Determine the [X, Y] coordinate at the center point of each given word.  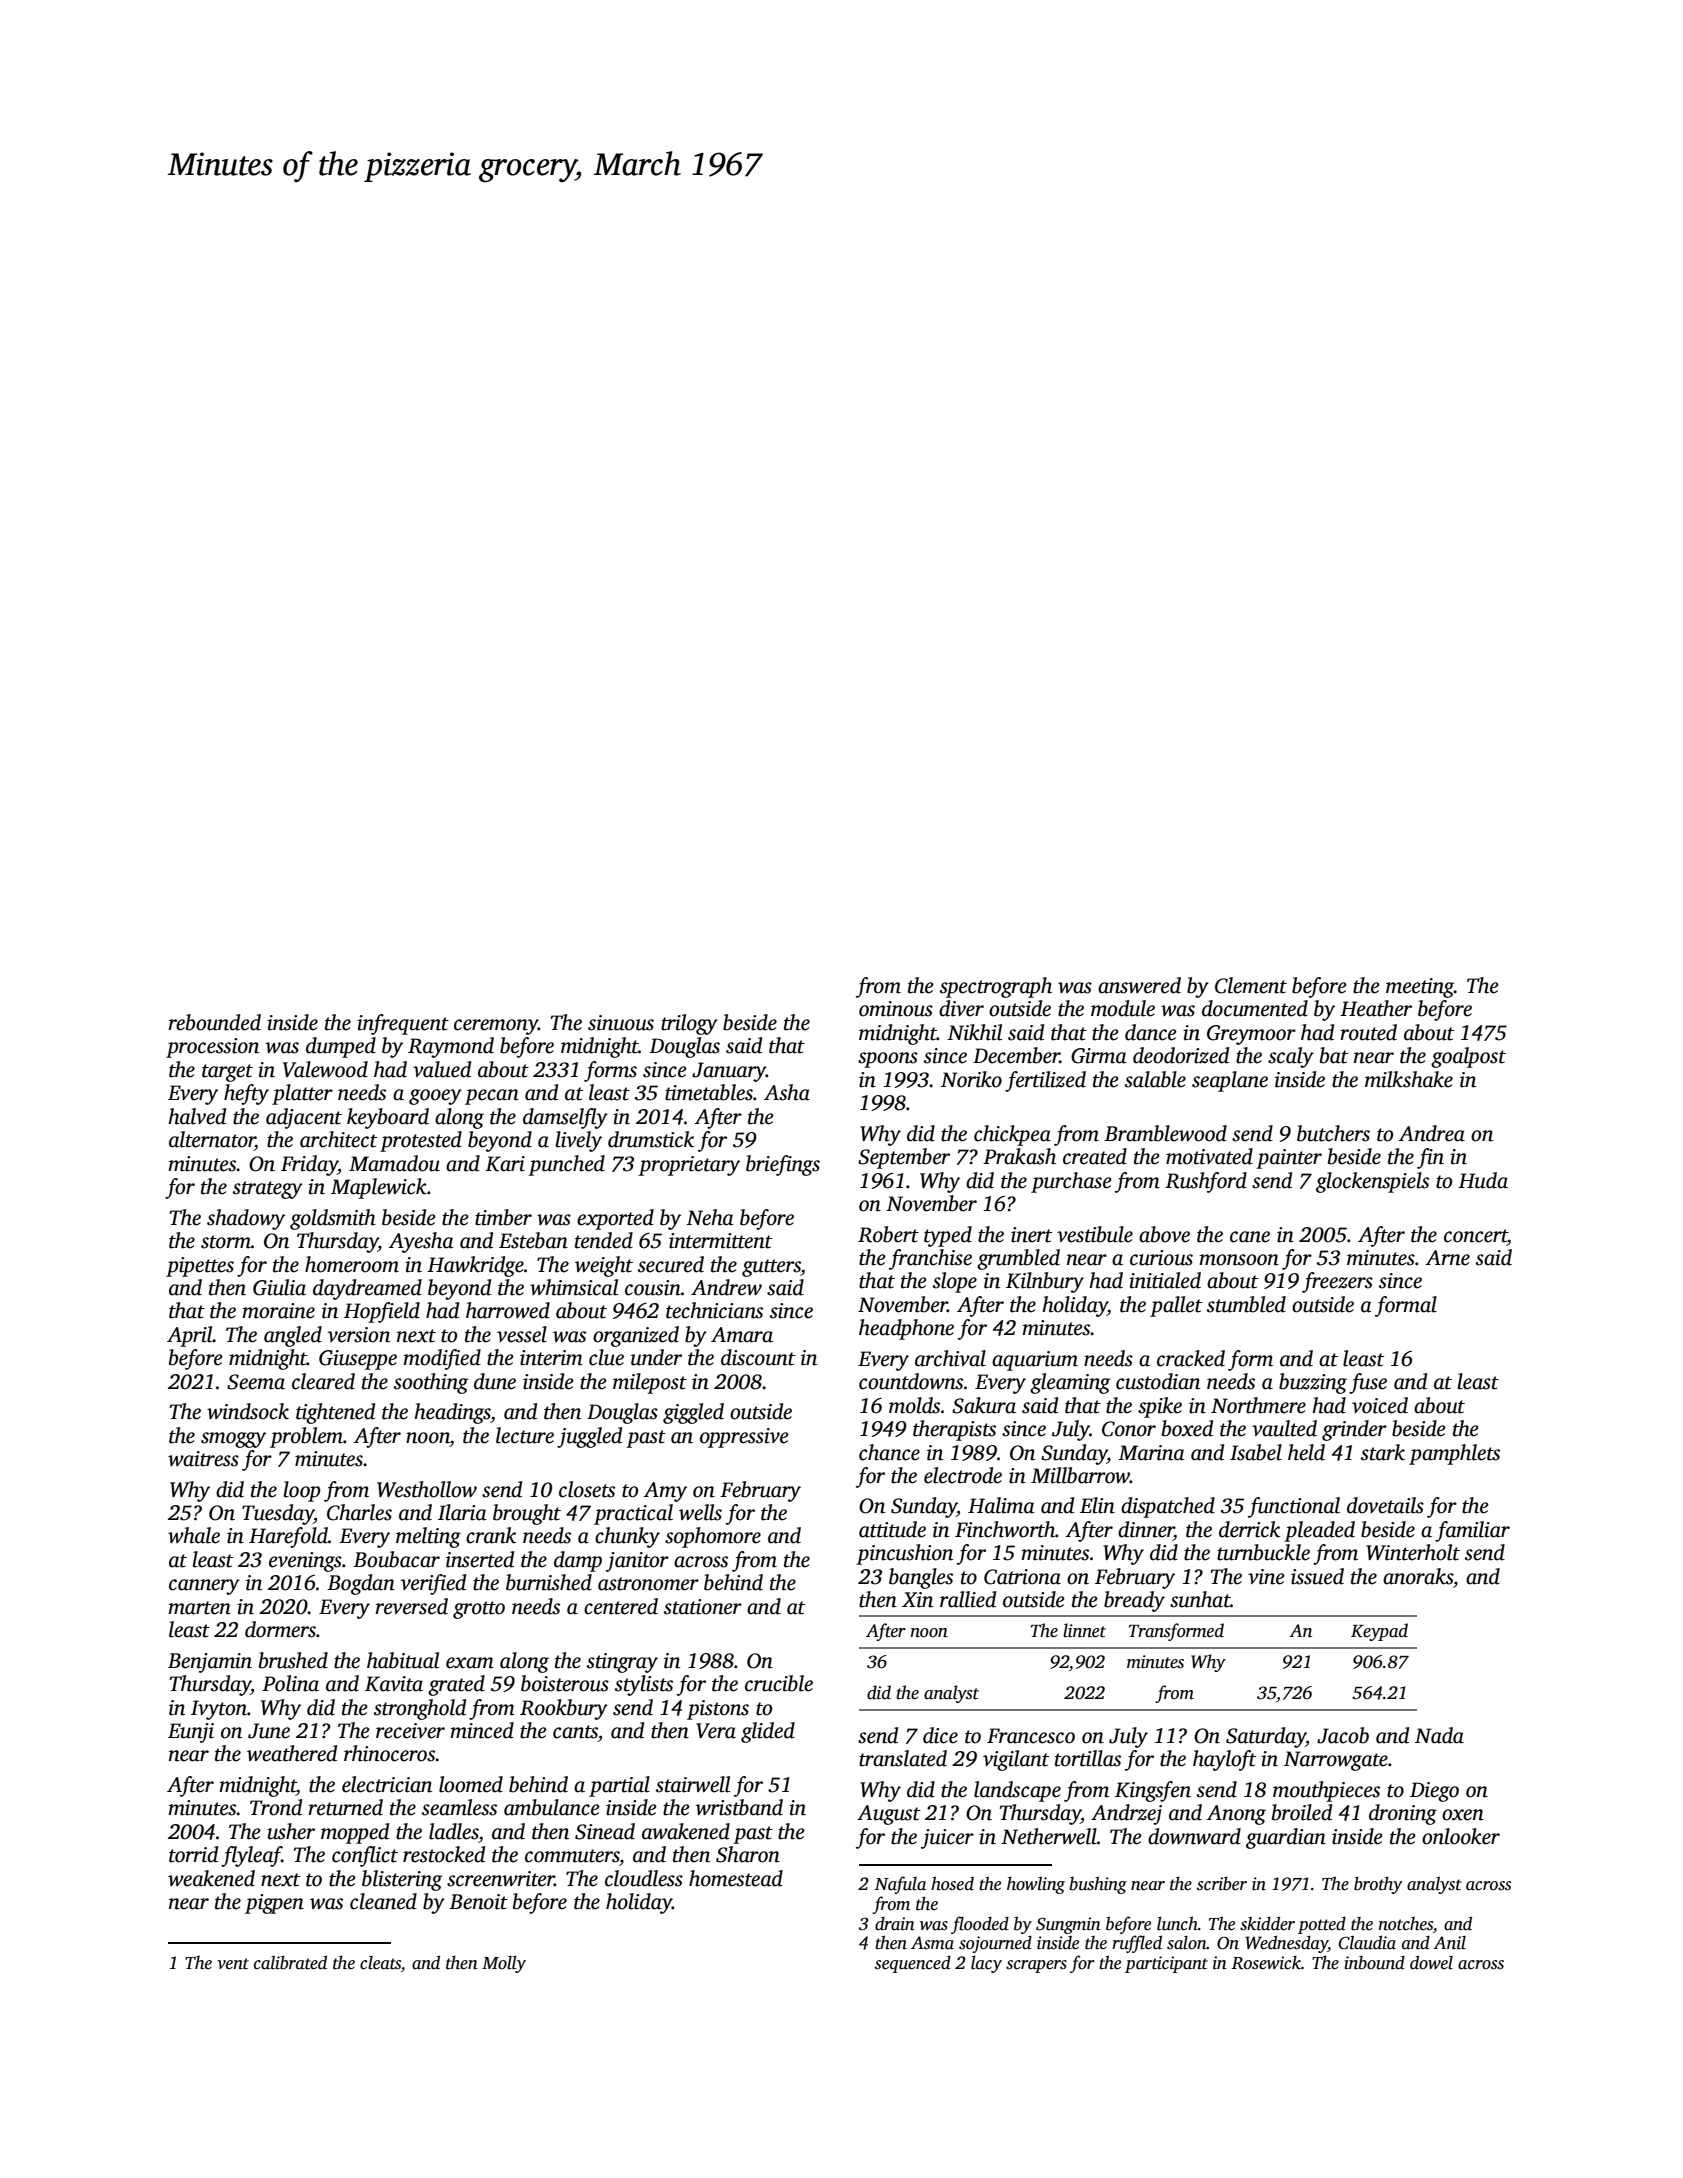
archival [950, 1358]
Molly [504, 1964]
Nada [1439, 1735]
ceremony [496, 1027]
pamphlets [1454, 1454]
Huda [1483, 1180]
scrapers [1036, 1966]
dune [495, 1381]
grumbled [1018, 1259]
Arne [1448, 1258]
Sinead [605, 1831]
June [269, 1731]
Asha [787, 1092]
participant [1166, 1964]
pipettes [200, 1267]
